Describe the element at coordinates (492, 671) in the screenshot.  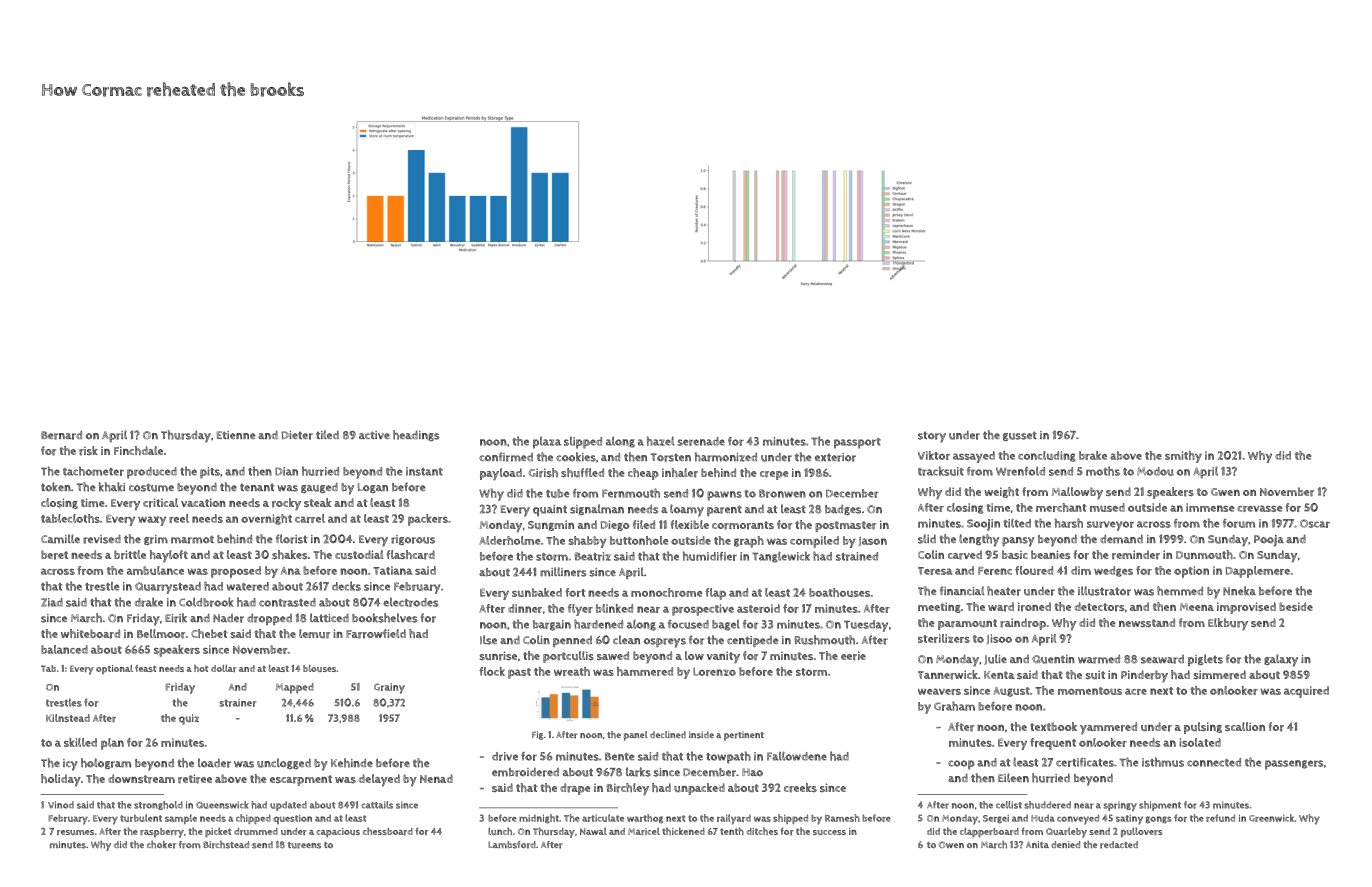
I see `flock` at that location.
